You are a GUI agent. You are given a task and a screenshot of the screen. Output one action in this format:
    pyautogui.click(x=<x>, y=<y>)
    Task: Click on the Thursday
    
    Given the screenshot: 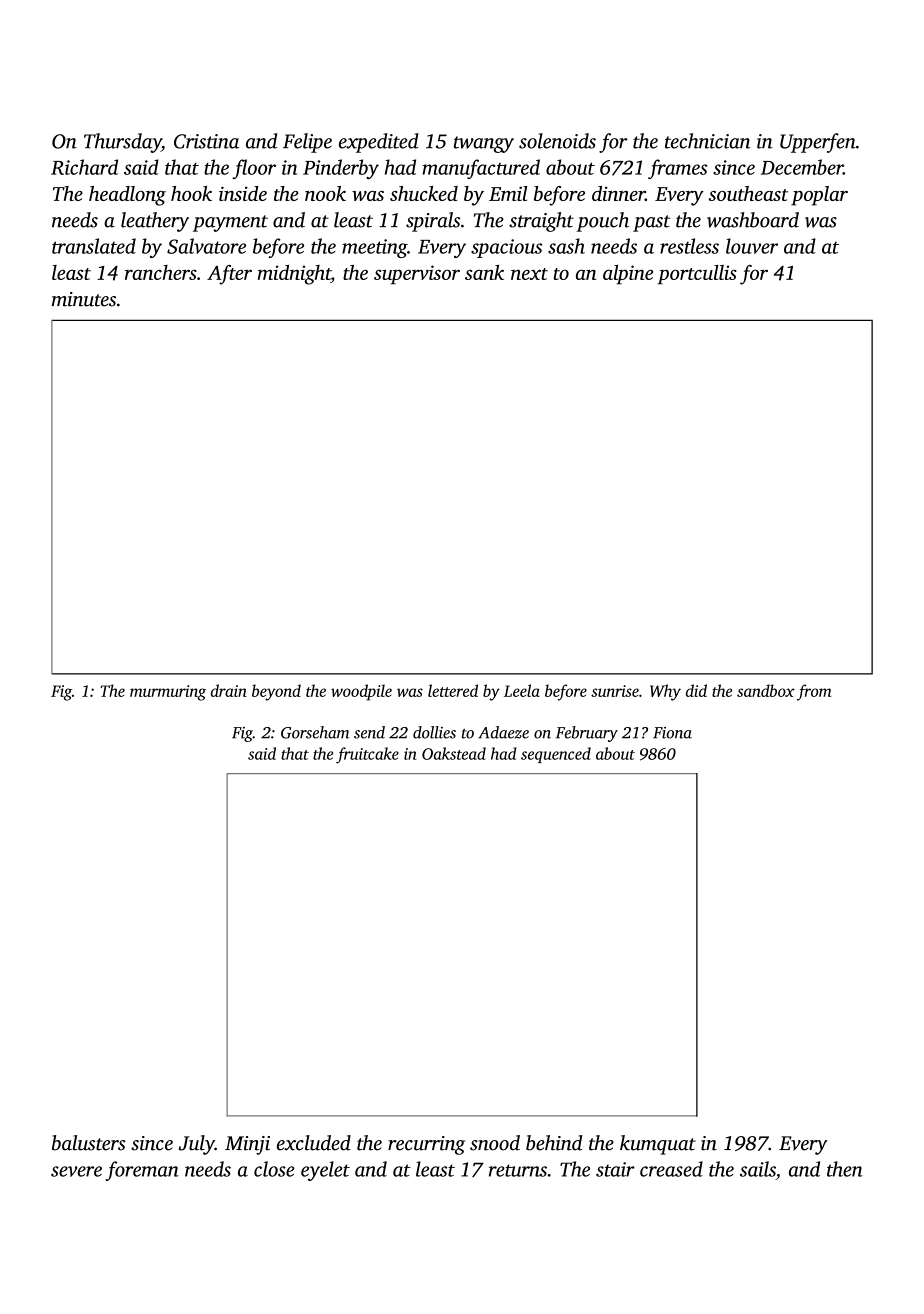 What is the action you would take?
    pyautogui.click(x=123, y=143)
